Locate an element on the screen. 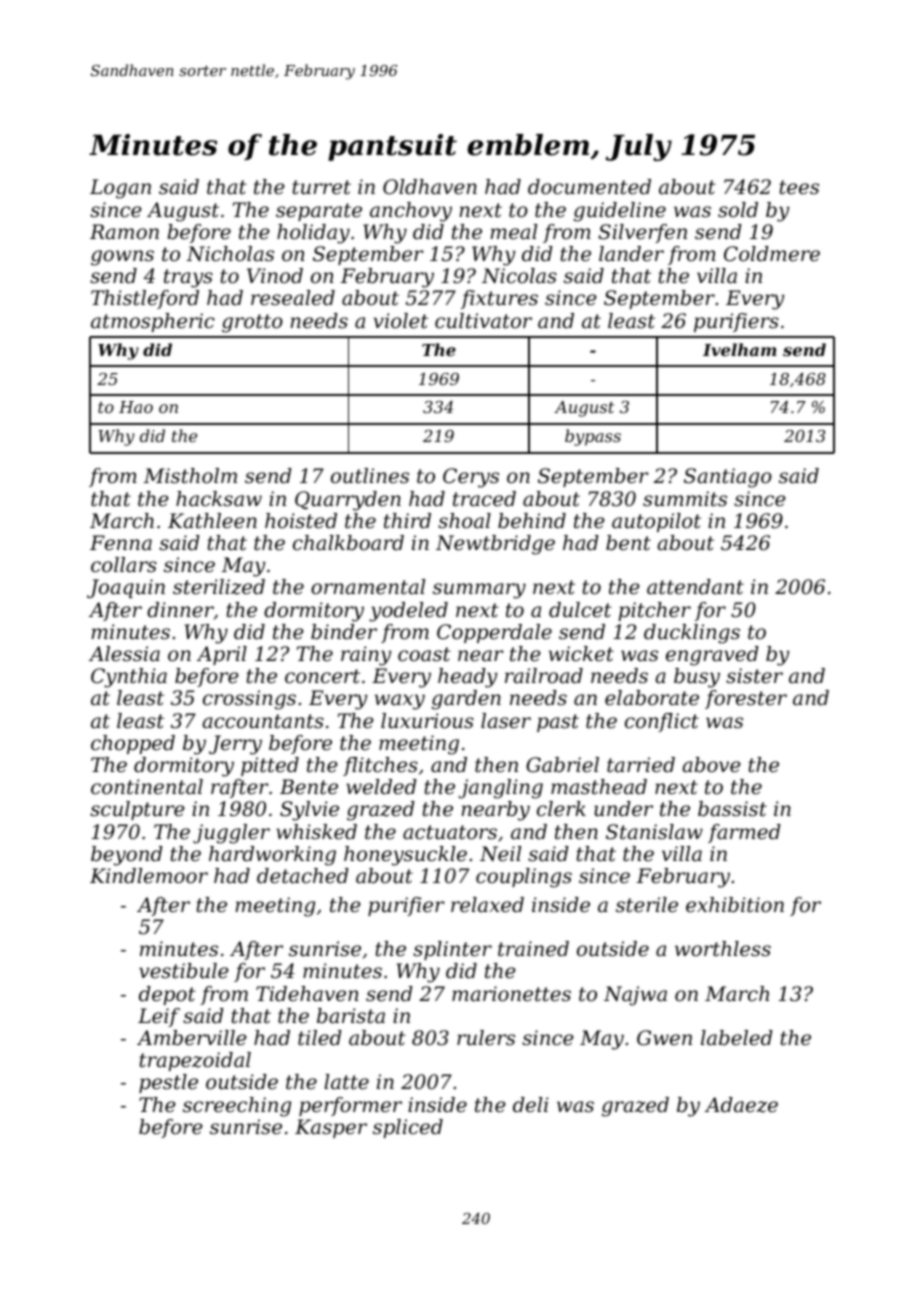 The image size is (924, 1311). summits is located at coordinates (685, 499).
